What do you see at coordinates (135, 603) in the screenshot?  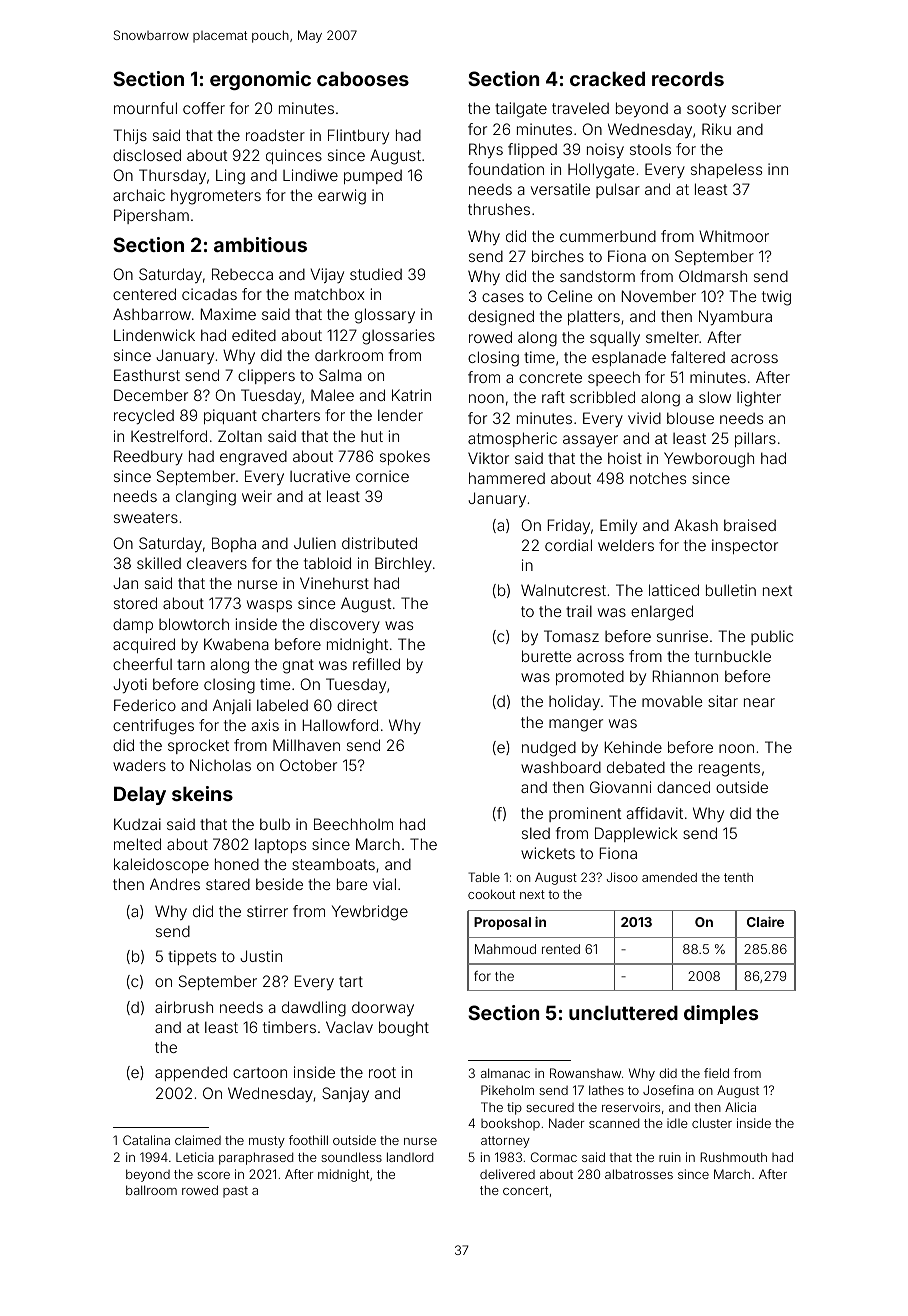 I see `stored` at bounding box center [135, 603].
